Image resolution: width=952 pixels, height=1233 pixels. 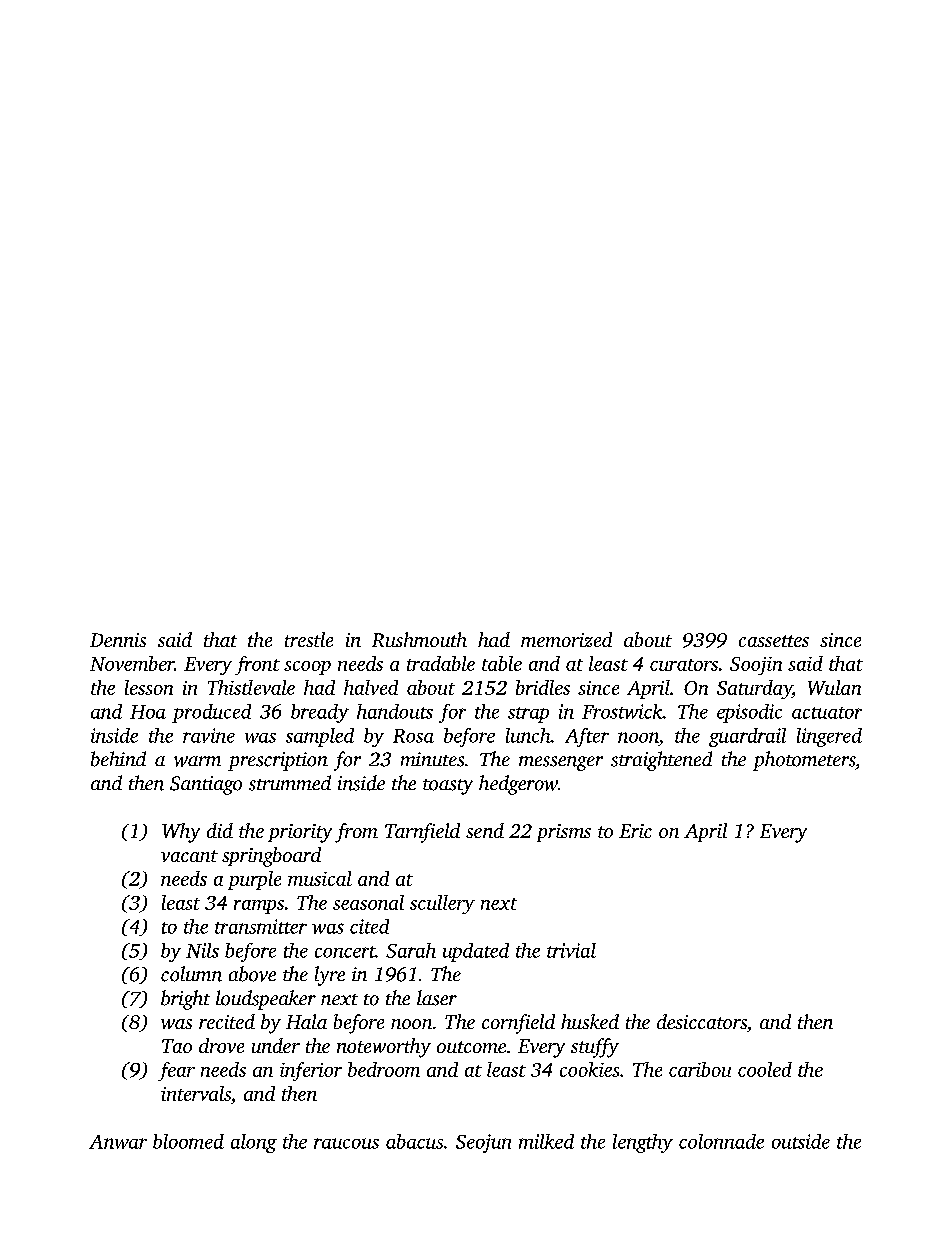 What do you see at coordinates (801, 1141) in the screenshot?
I see `outside` at bounding box center [801, 1141].
